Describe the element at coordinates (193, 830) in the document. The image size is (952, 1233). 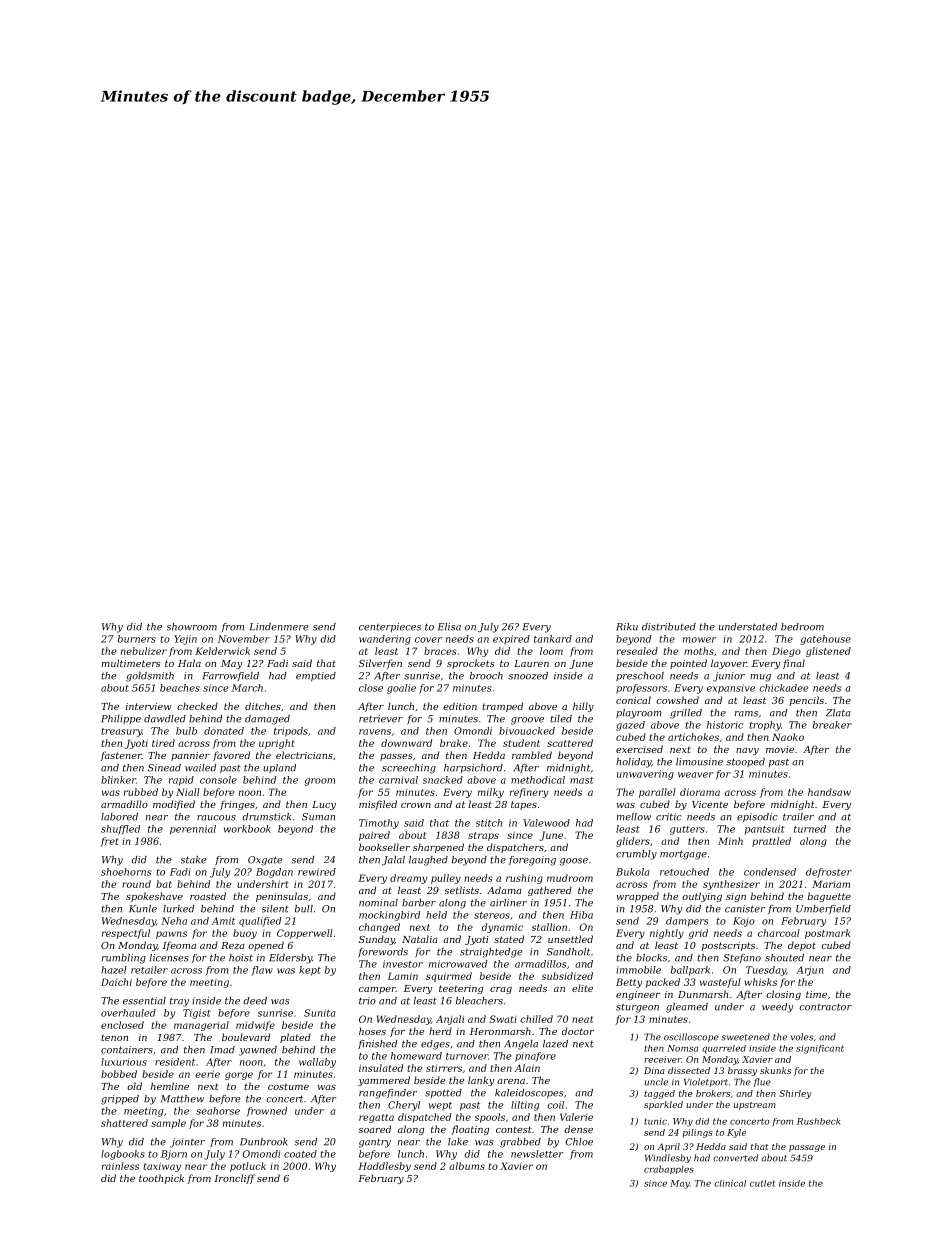
I see `perennial` at that location.
